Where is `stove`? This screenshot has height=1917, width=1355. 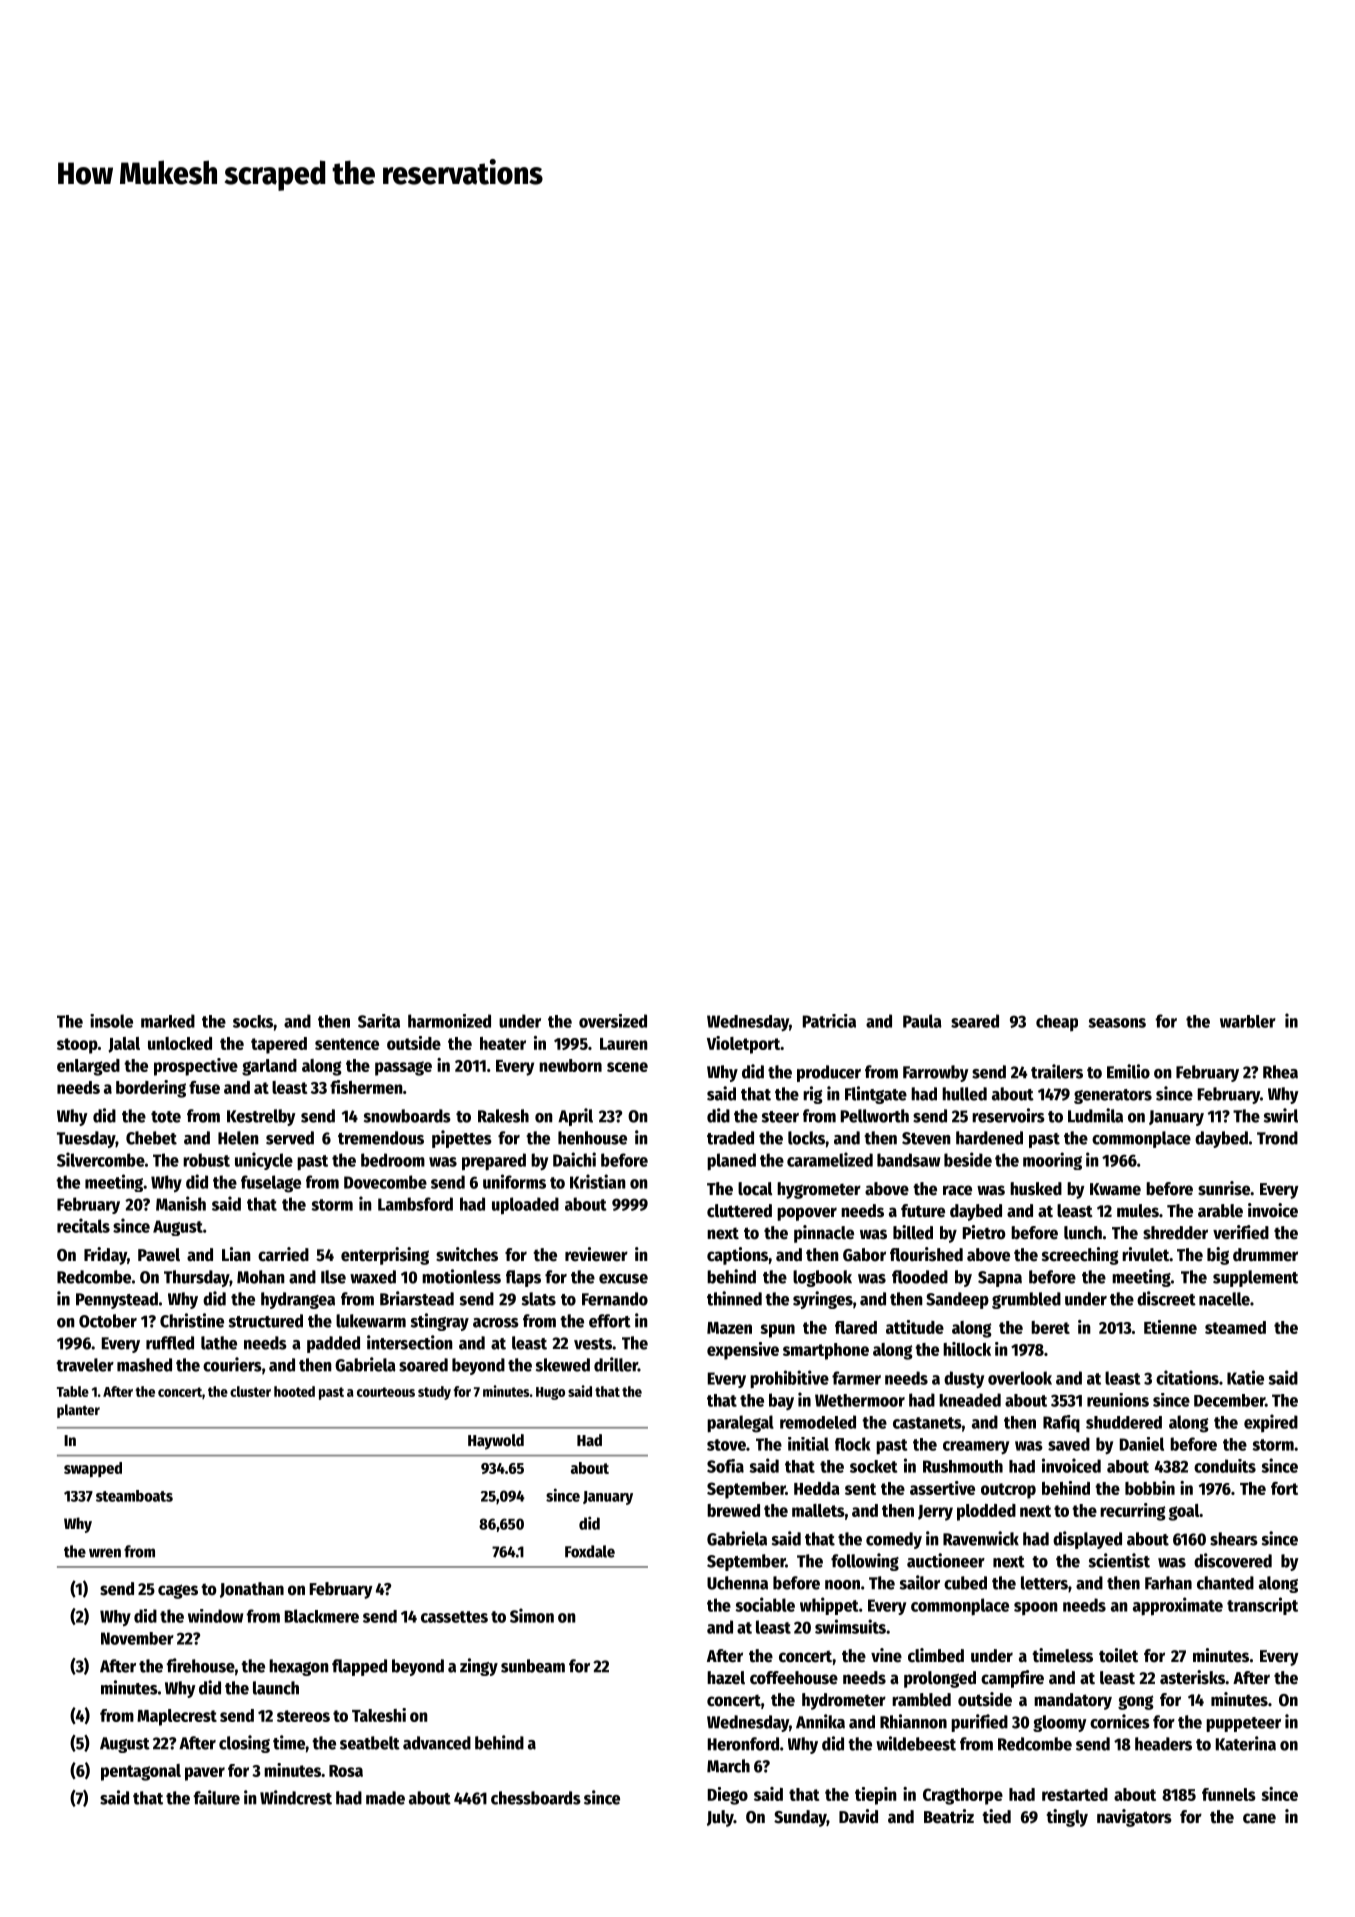
stove is located at coordinates (726, 1445).
